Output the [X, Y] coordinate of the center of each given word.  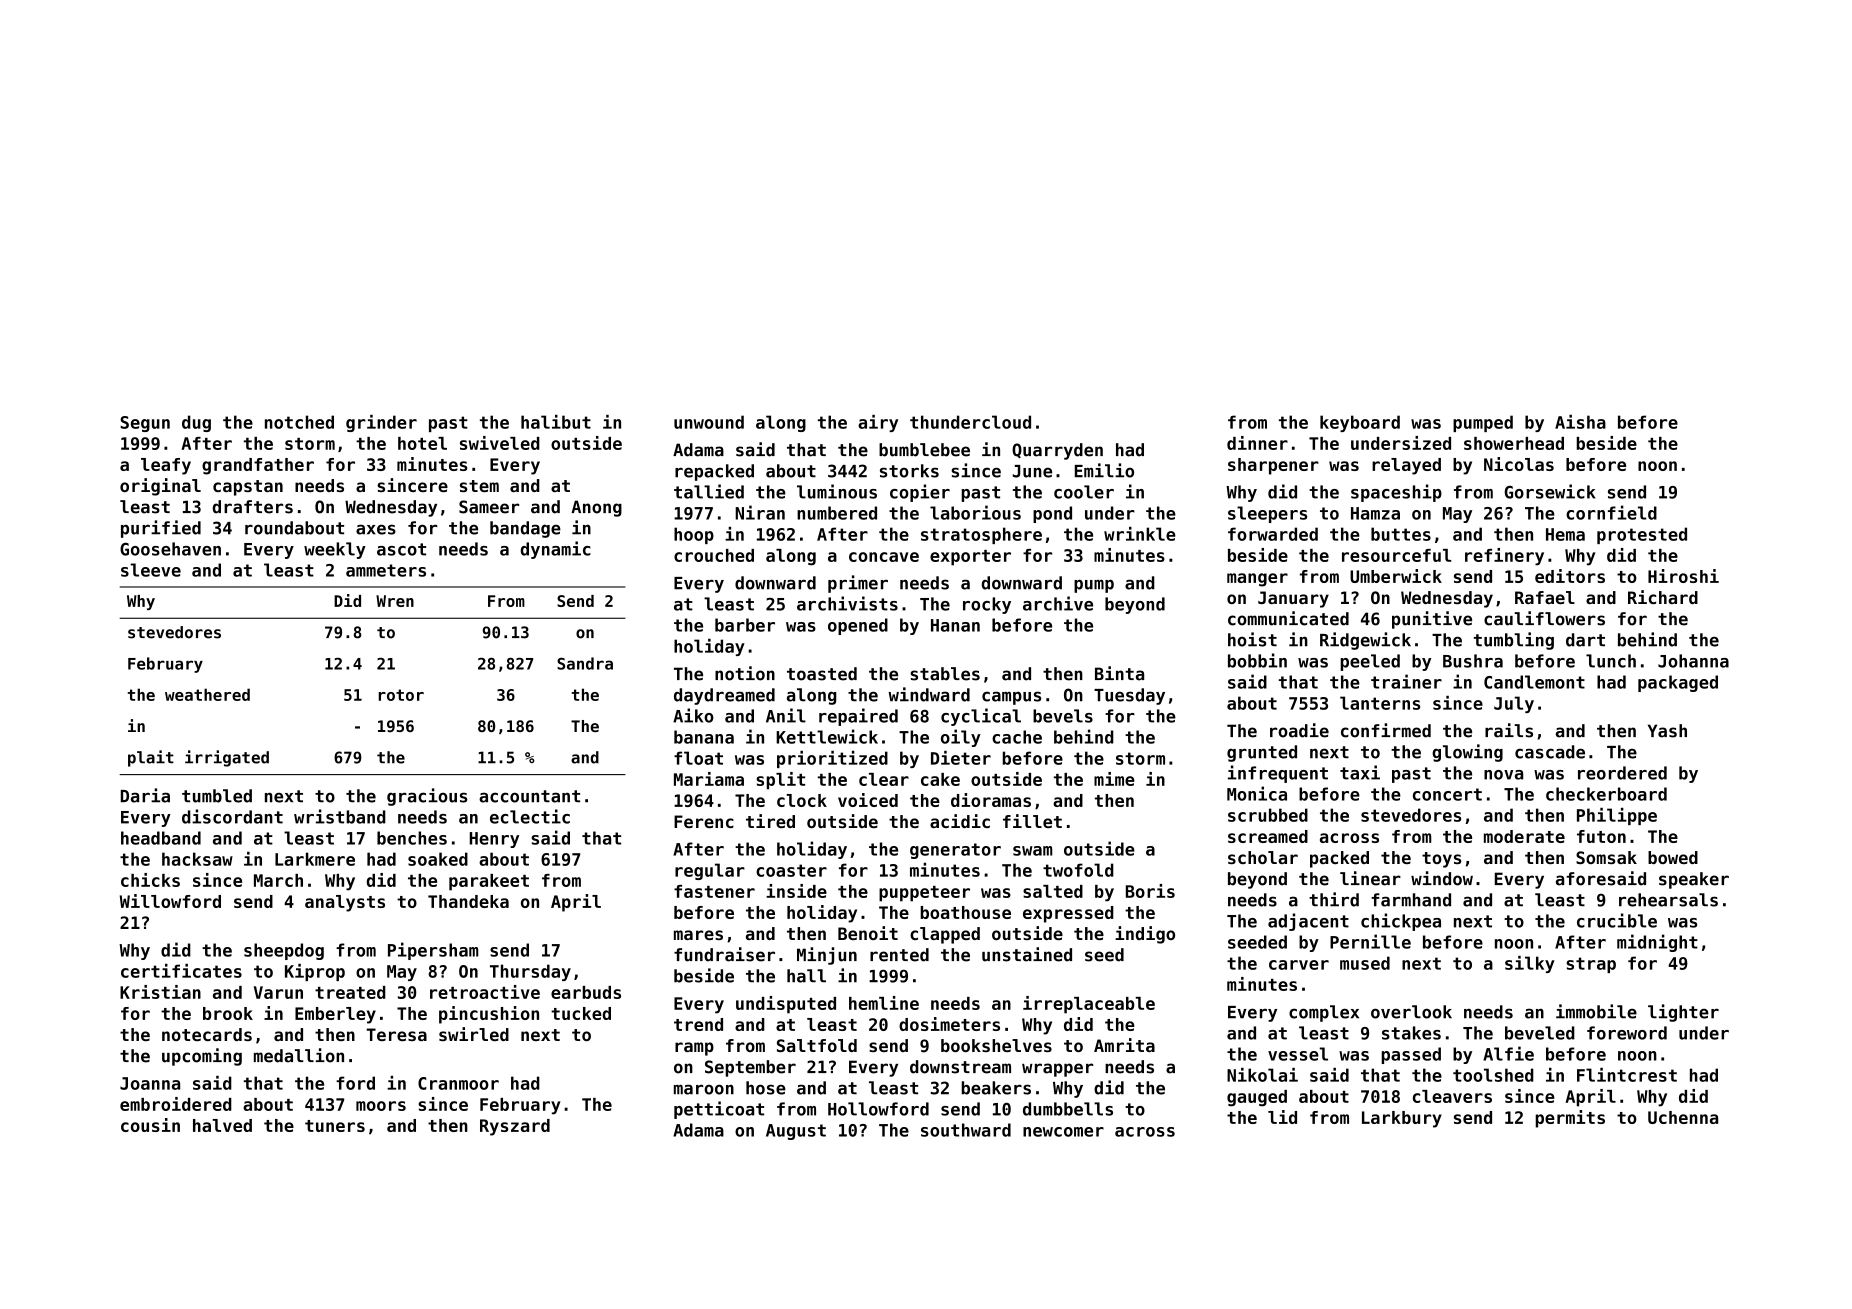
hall [806, 976]
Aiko [693, 715]
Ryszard [515, 1127]
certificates [181, 971]
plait [151, 758]
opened [858, 626]
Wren [395, 601]
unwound [709, 422]
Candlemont [1534, 682]
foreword [1627, 1033]
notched [299, 422]
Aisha [1580, 422]
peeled [1370, 662]
